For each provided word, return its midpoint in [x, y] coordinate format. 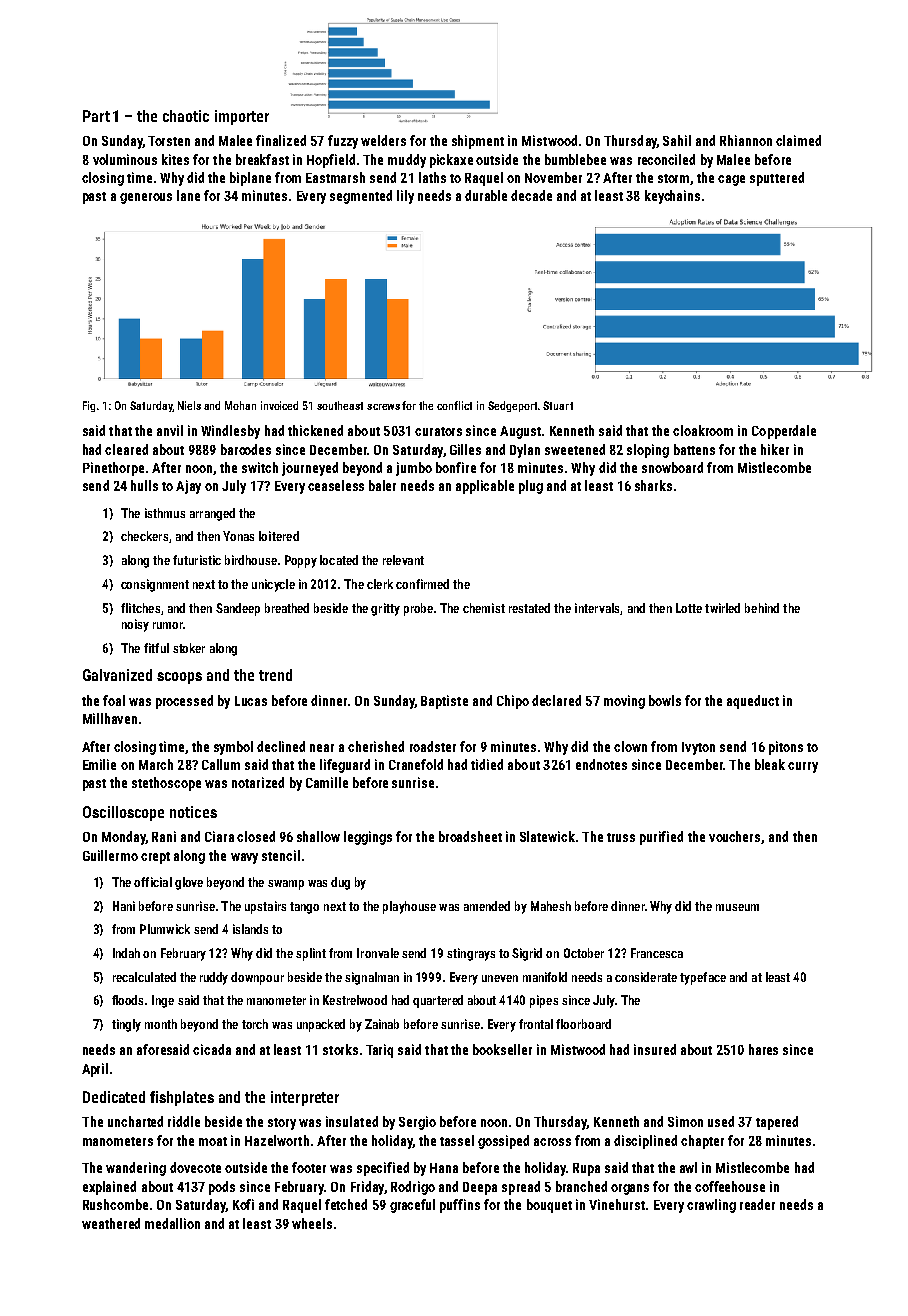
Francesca [657, 953]
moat [213, 1141]
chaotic [186, 116]
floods [127, 1000]
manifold [545, 977]
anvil [170, 430]
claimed [798, 140]
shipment [478, 142]
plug [531, 487]
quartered [438, 1001]
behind [762, 608]
